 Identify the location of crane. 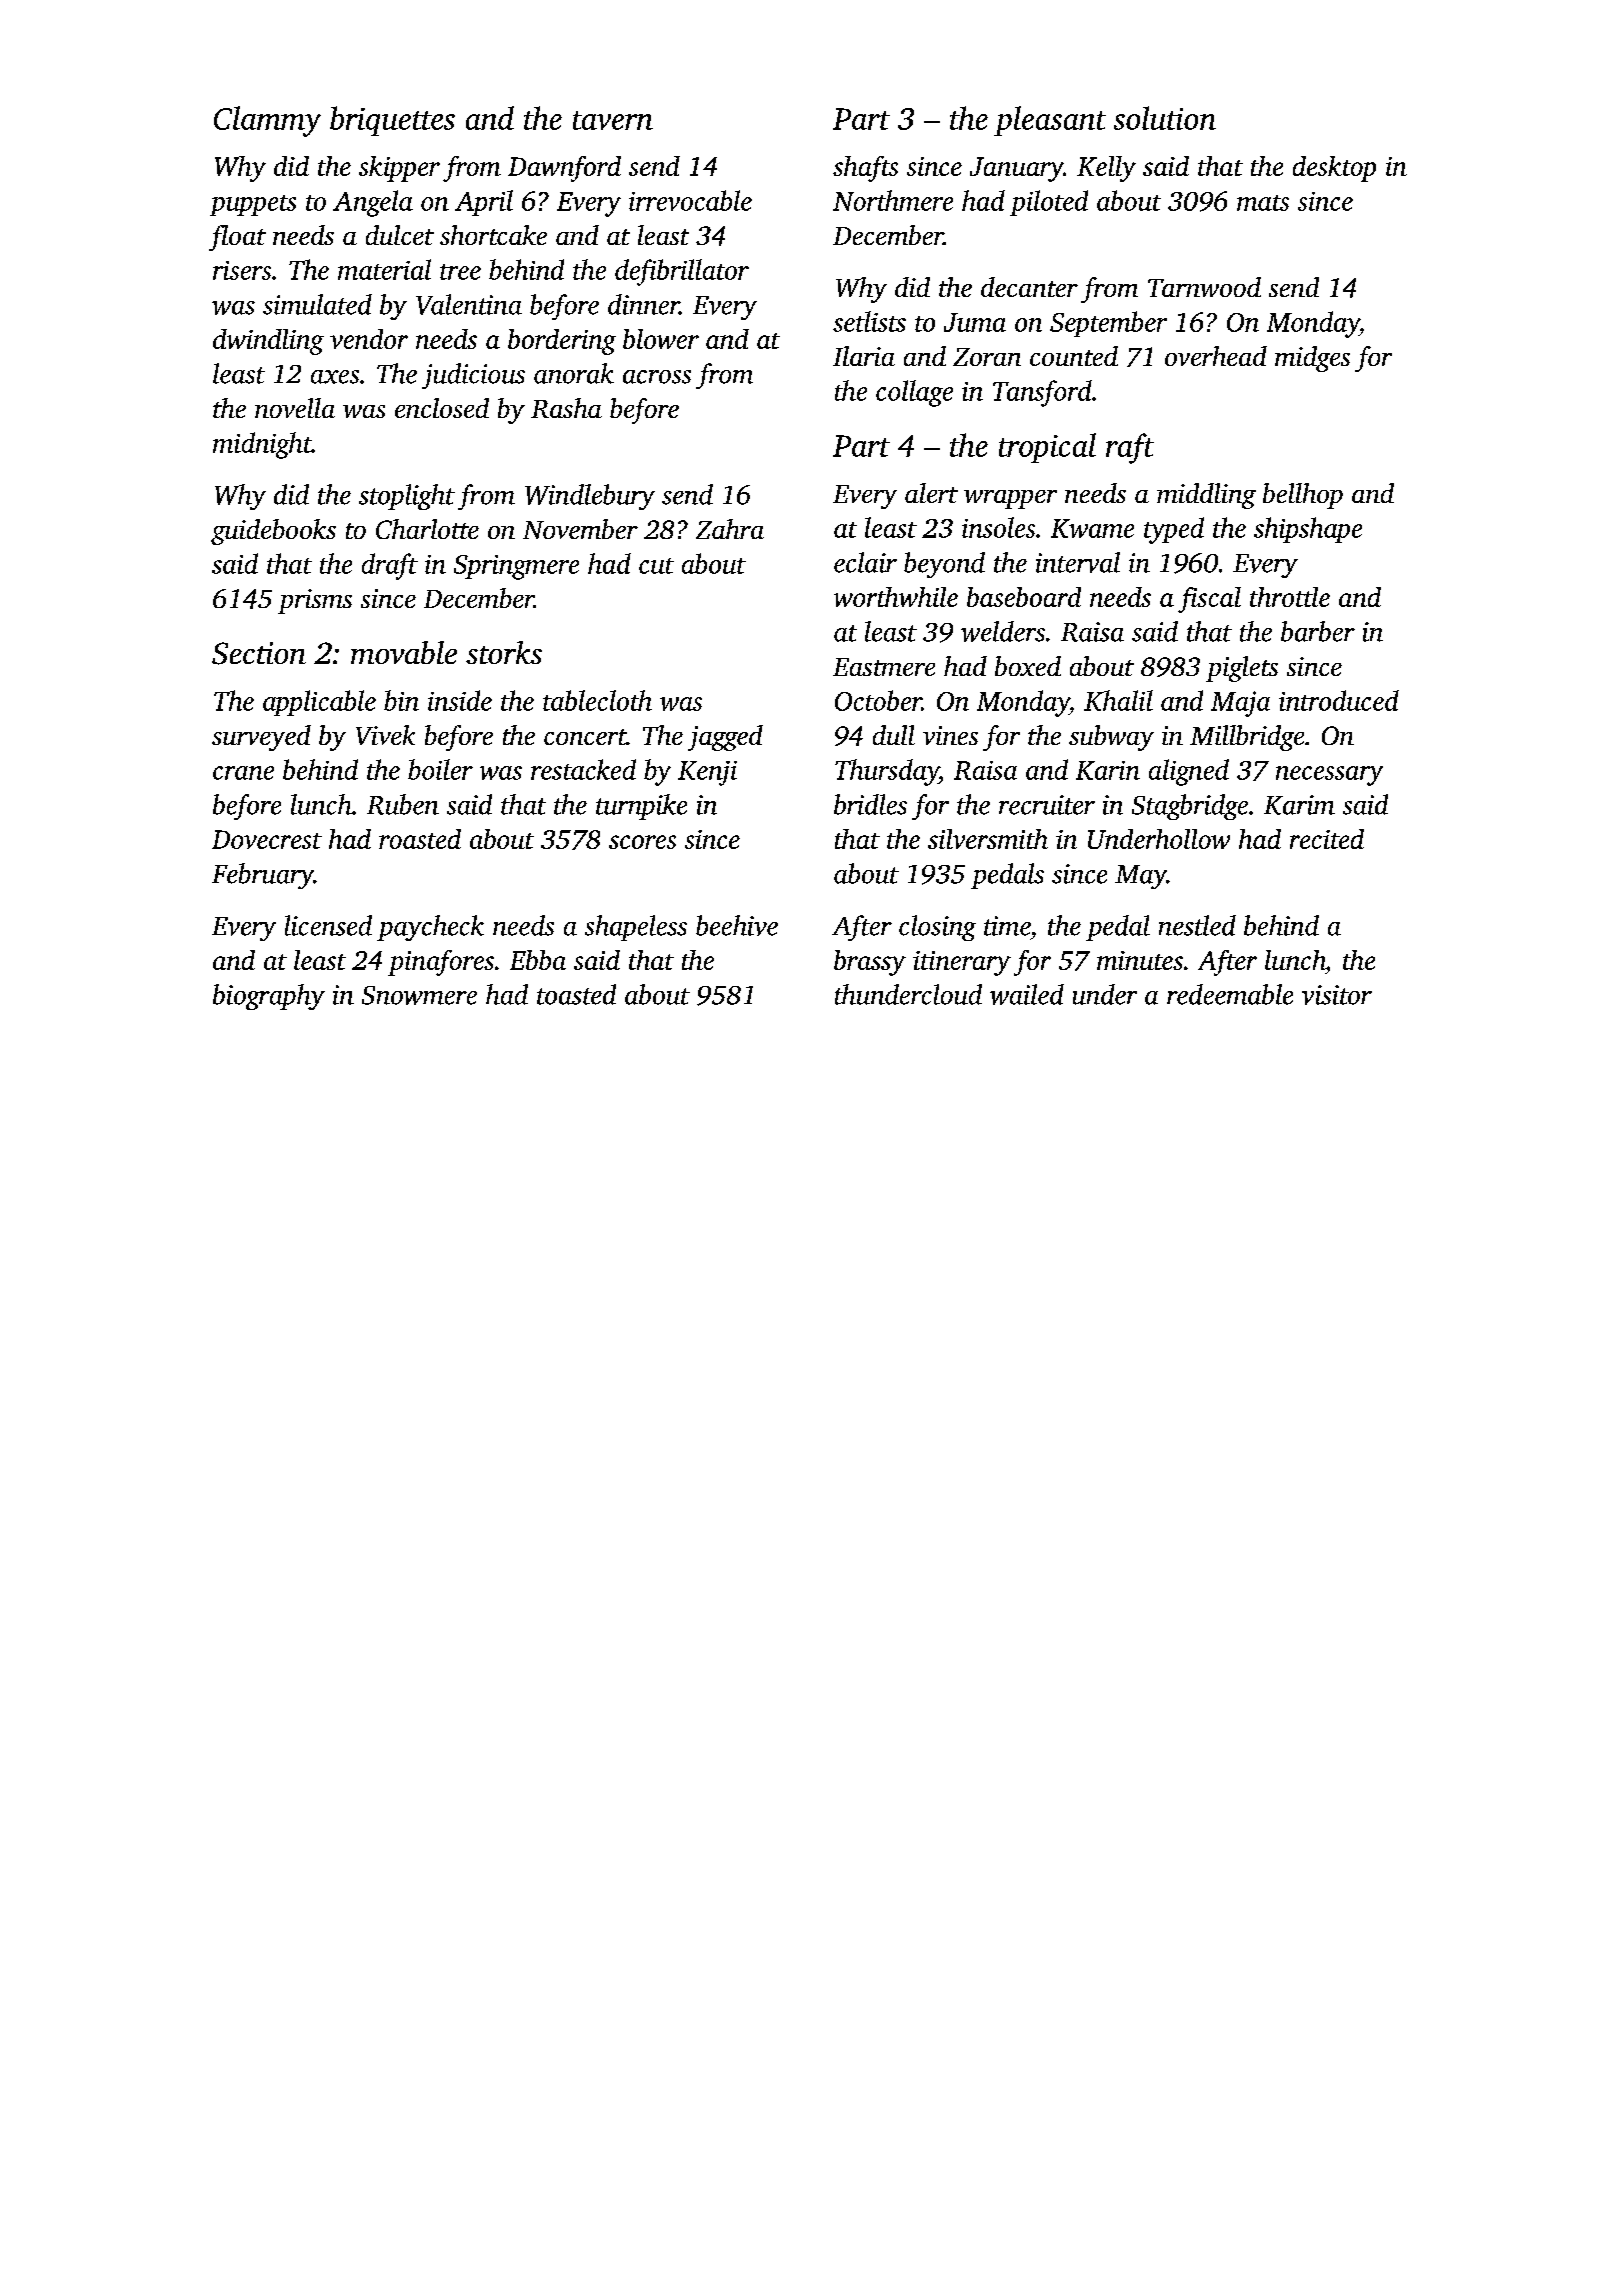
(243, 773).
